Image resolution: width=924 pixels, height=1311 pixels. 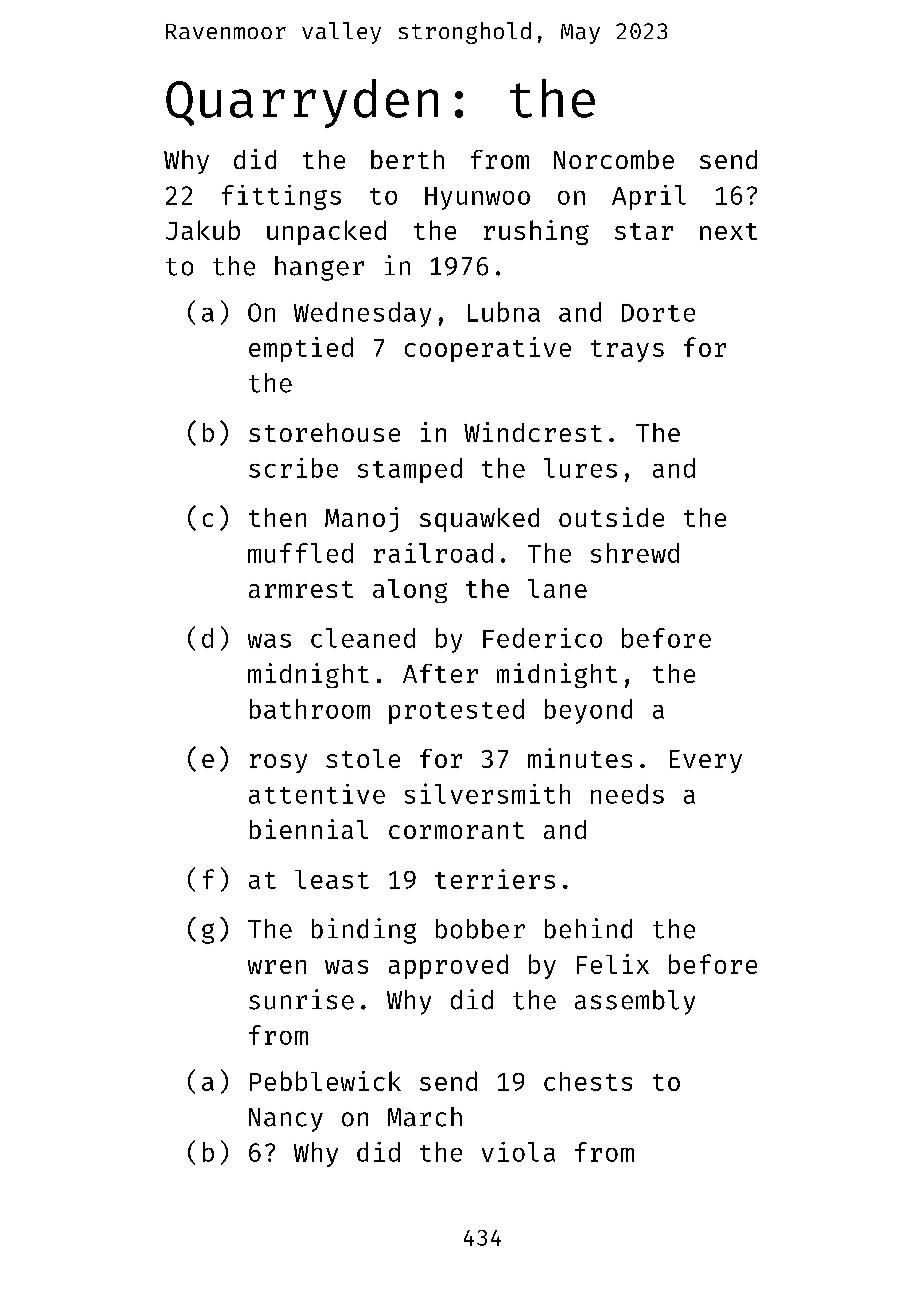 I want to click on behind, so click(x=588, y=928).
